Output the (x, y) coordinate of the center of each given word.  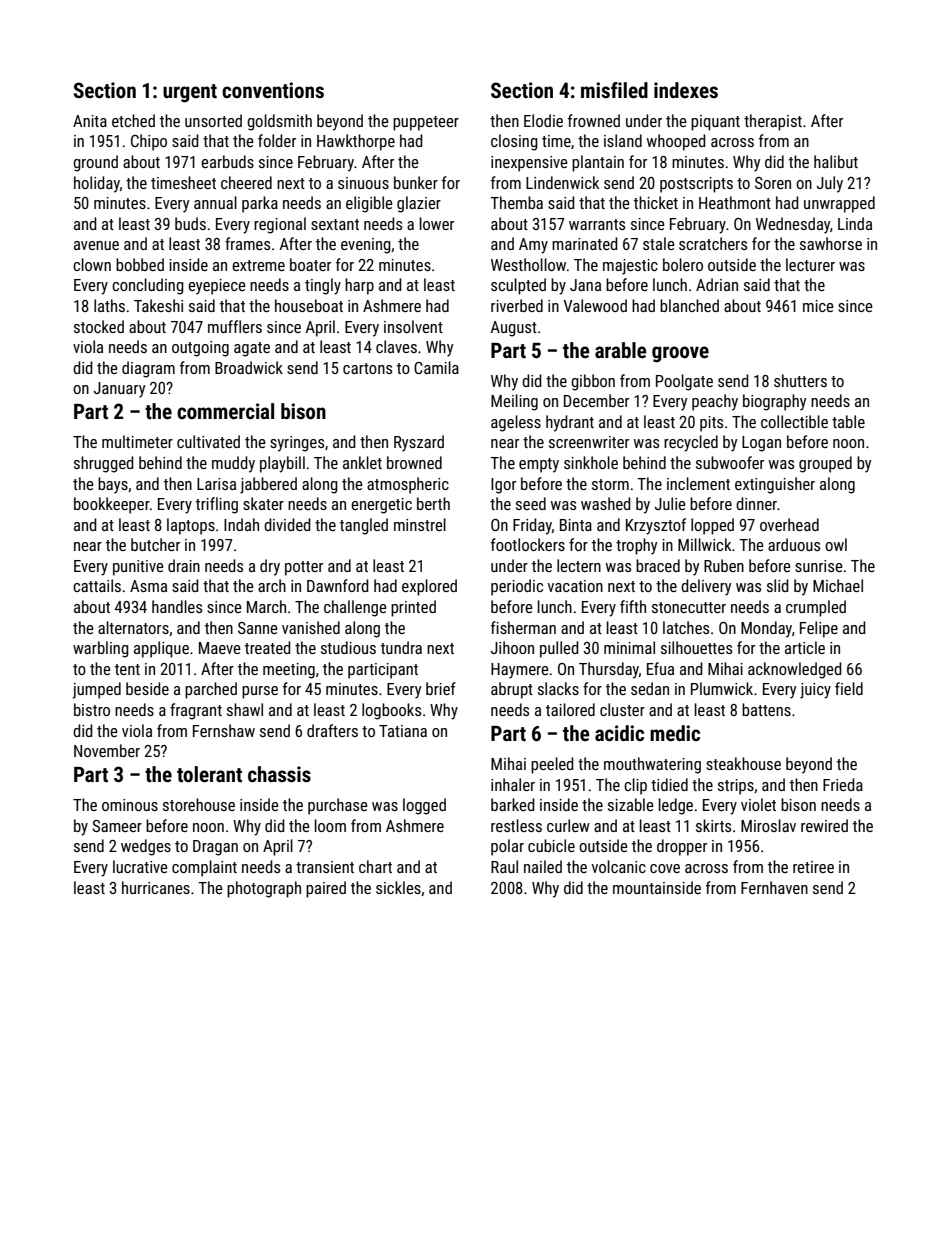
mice (818, 306)
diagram (148, 369)
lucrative (140, 866)
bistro (92, 709)
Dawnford (338, 585)
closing (514, 142)
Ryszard (419, 443)
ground (95, 163)
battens (766, 709)
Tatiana (403, 731)
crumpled (816, 608)
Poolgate (684, 382)
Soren (773, 183)
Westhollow (528, 264)
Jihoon (512, 647)
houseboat (309, 305)
